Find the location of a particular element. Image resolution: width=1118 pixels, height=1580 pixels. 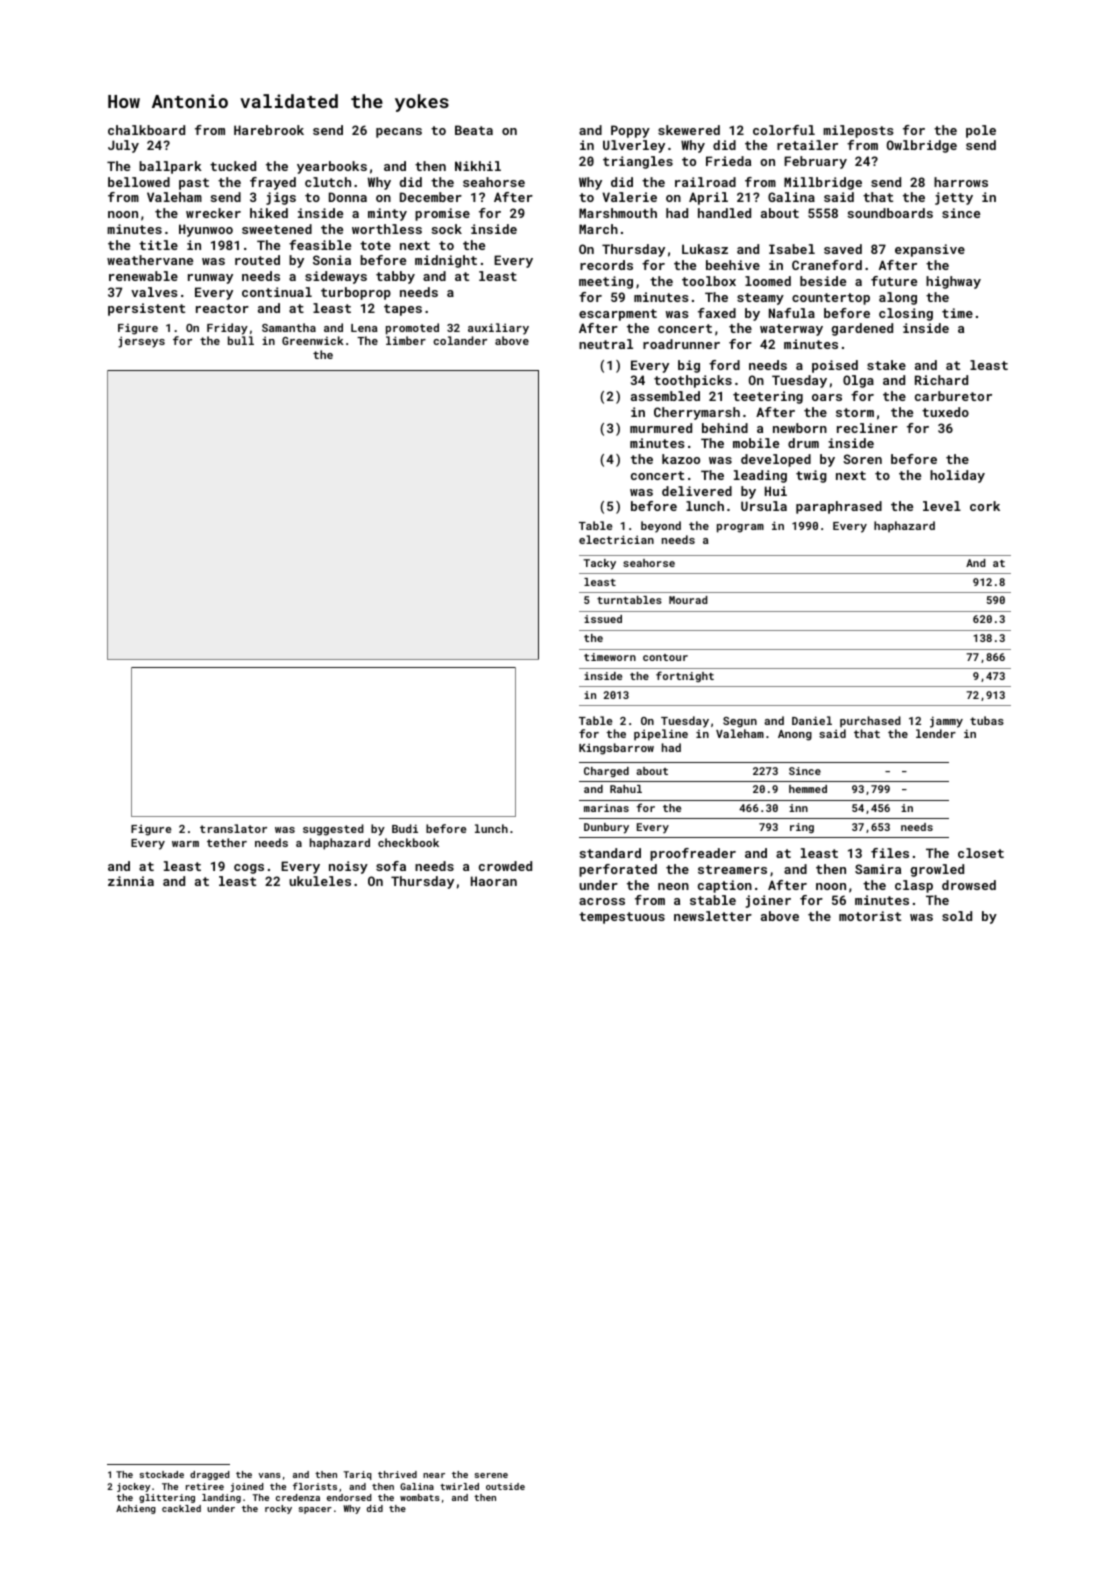

Mourad is located at coordinates (688, 600).
